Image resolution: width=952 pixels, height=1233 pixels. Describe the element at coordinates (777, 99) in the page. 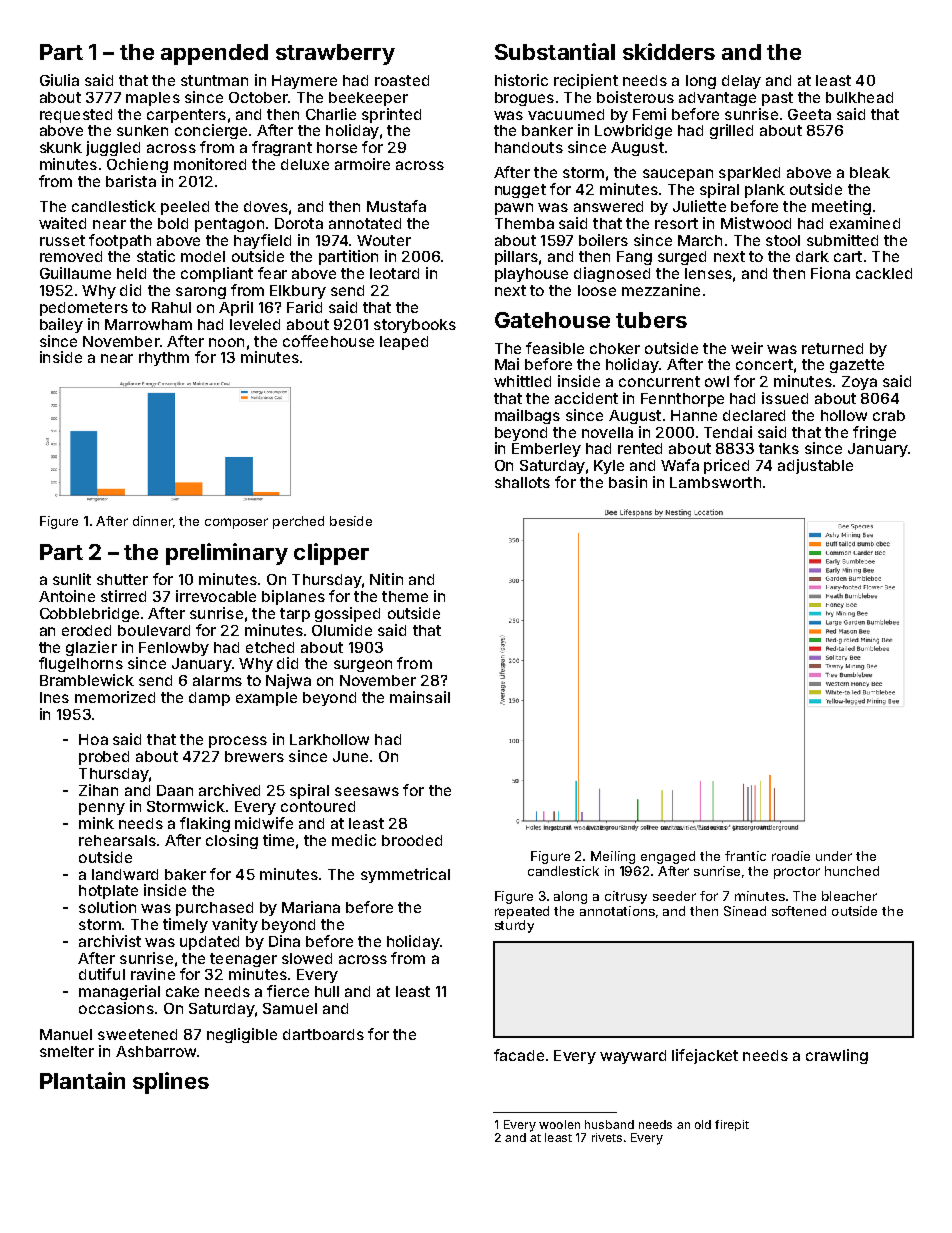

I see `past` at that location.
